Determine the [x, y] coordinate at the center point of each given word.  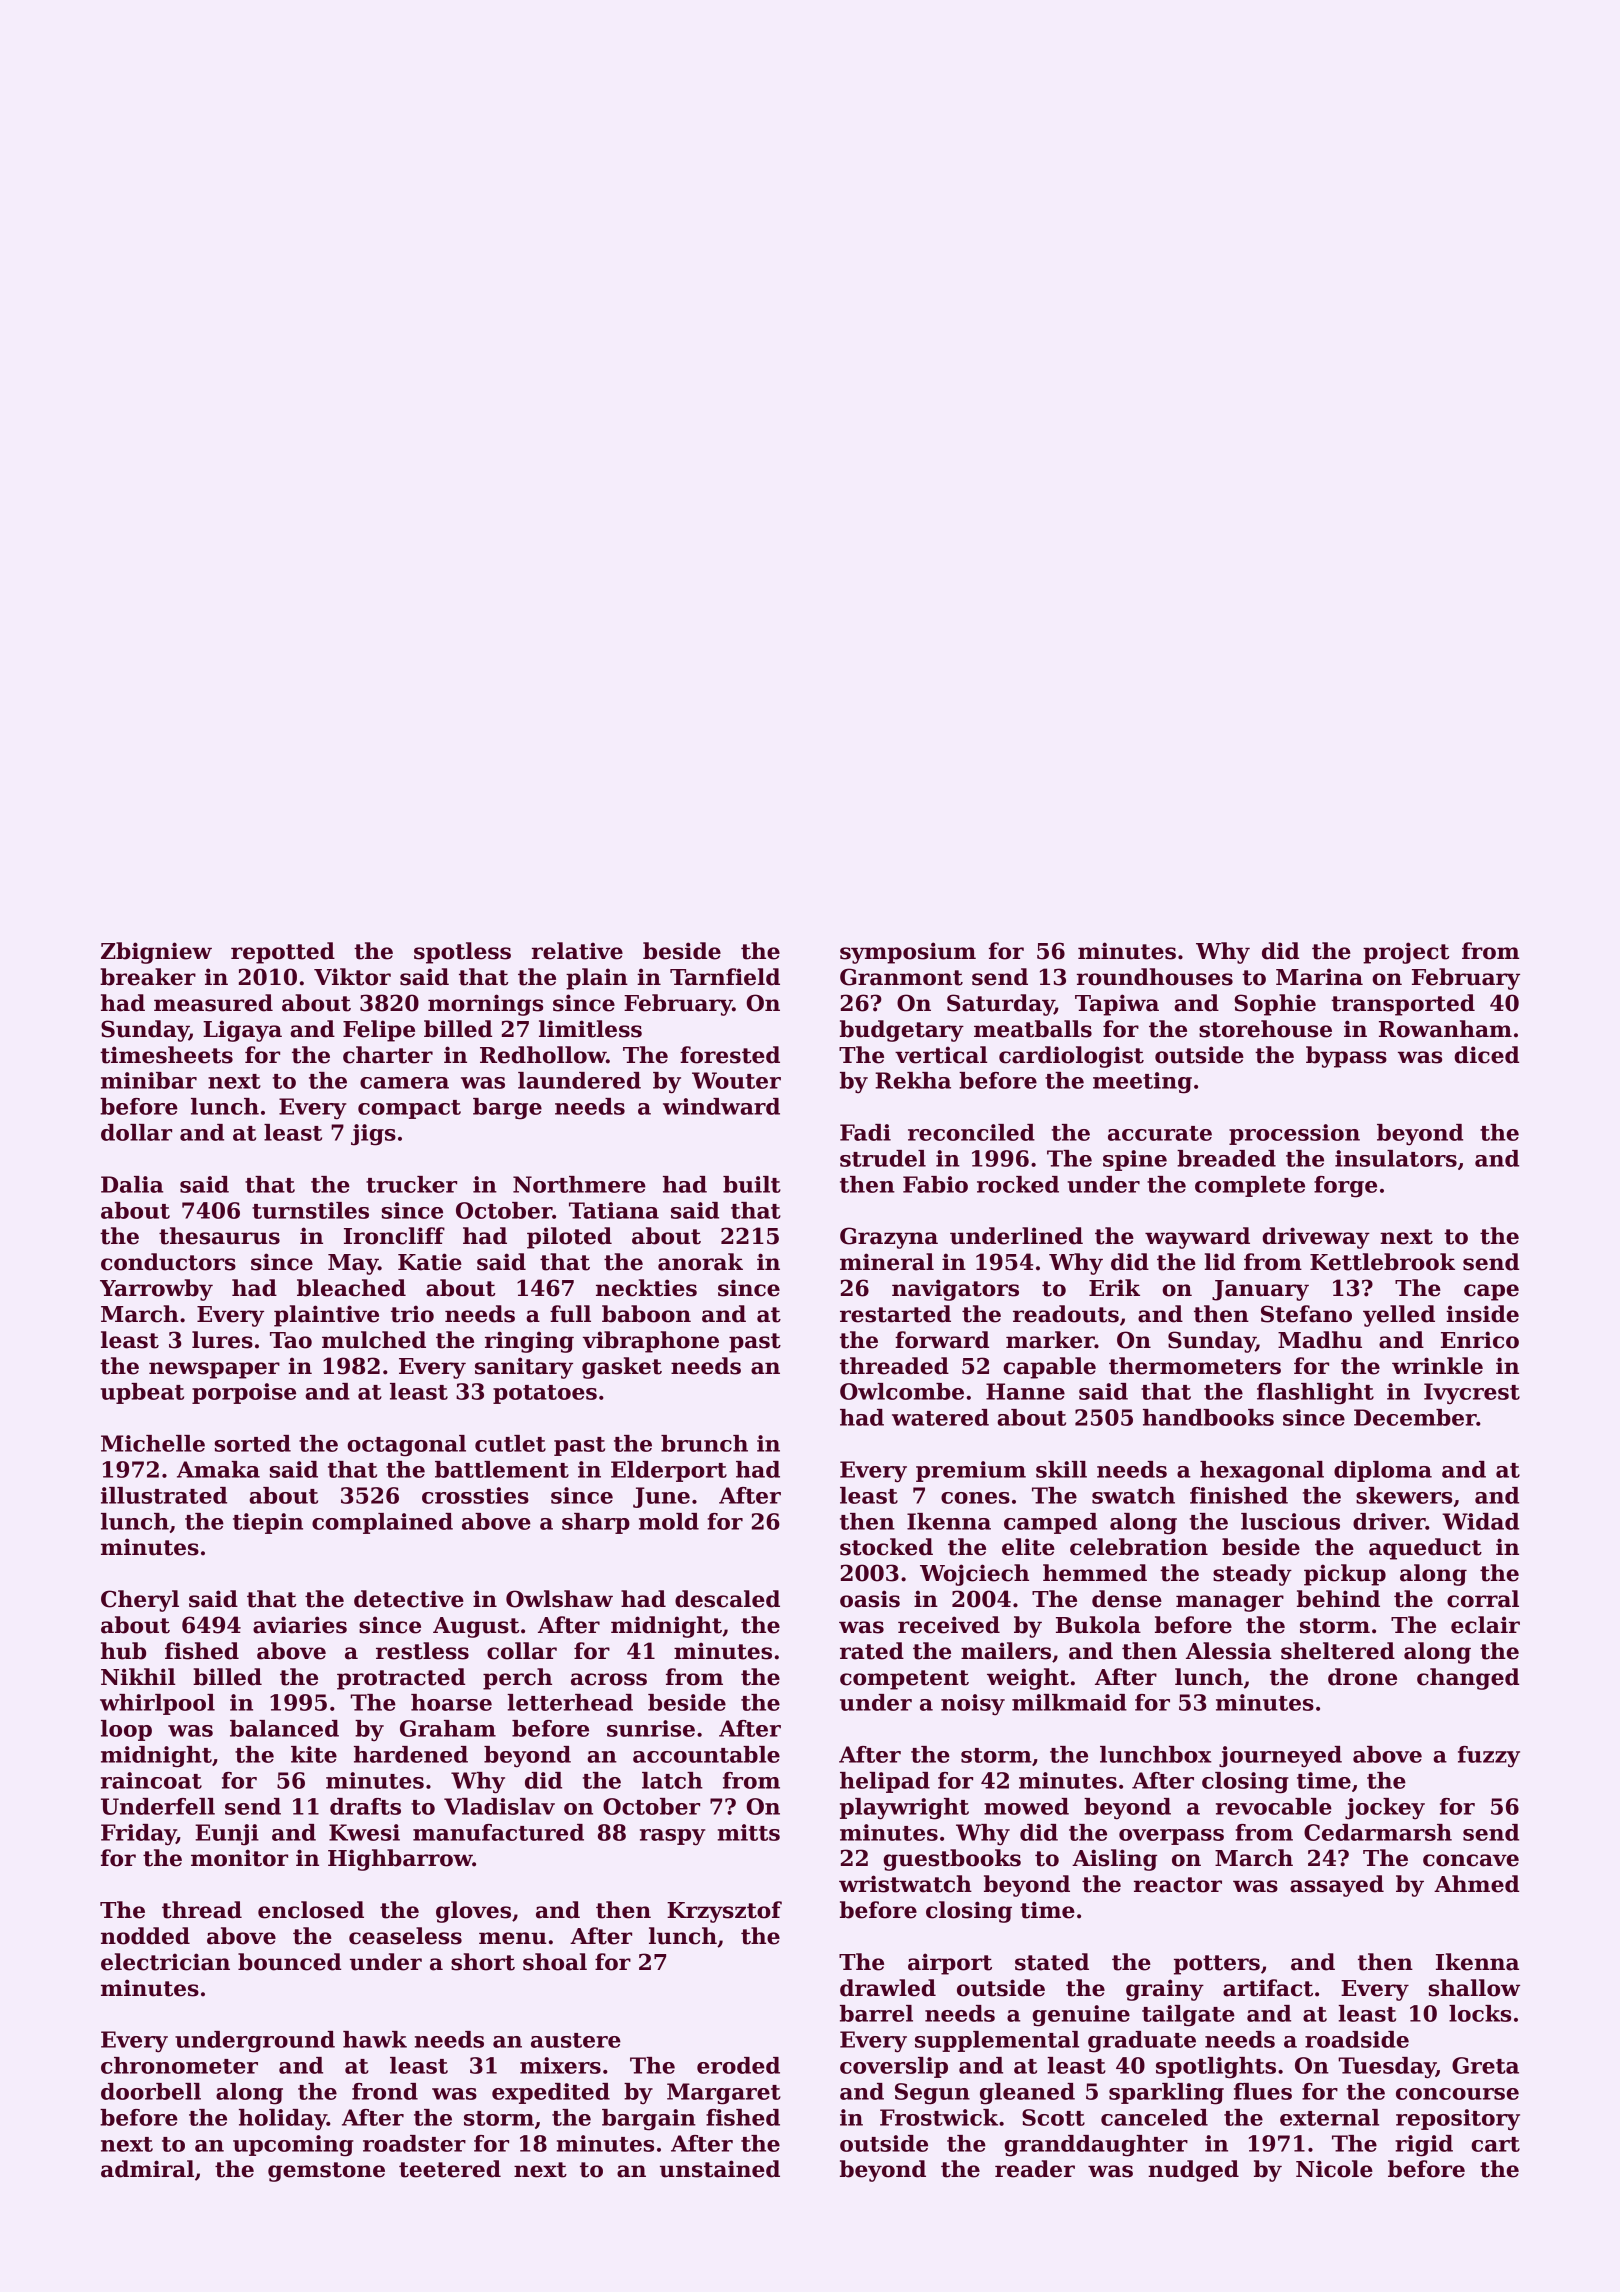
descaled [727, 1599]
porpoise [244, 1393]
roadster [414, 2143]
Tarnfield [725, 977]
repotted [283, 953]
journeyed [1280, 1757]
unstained [720, 2169]
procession [1294, 1134]
